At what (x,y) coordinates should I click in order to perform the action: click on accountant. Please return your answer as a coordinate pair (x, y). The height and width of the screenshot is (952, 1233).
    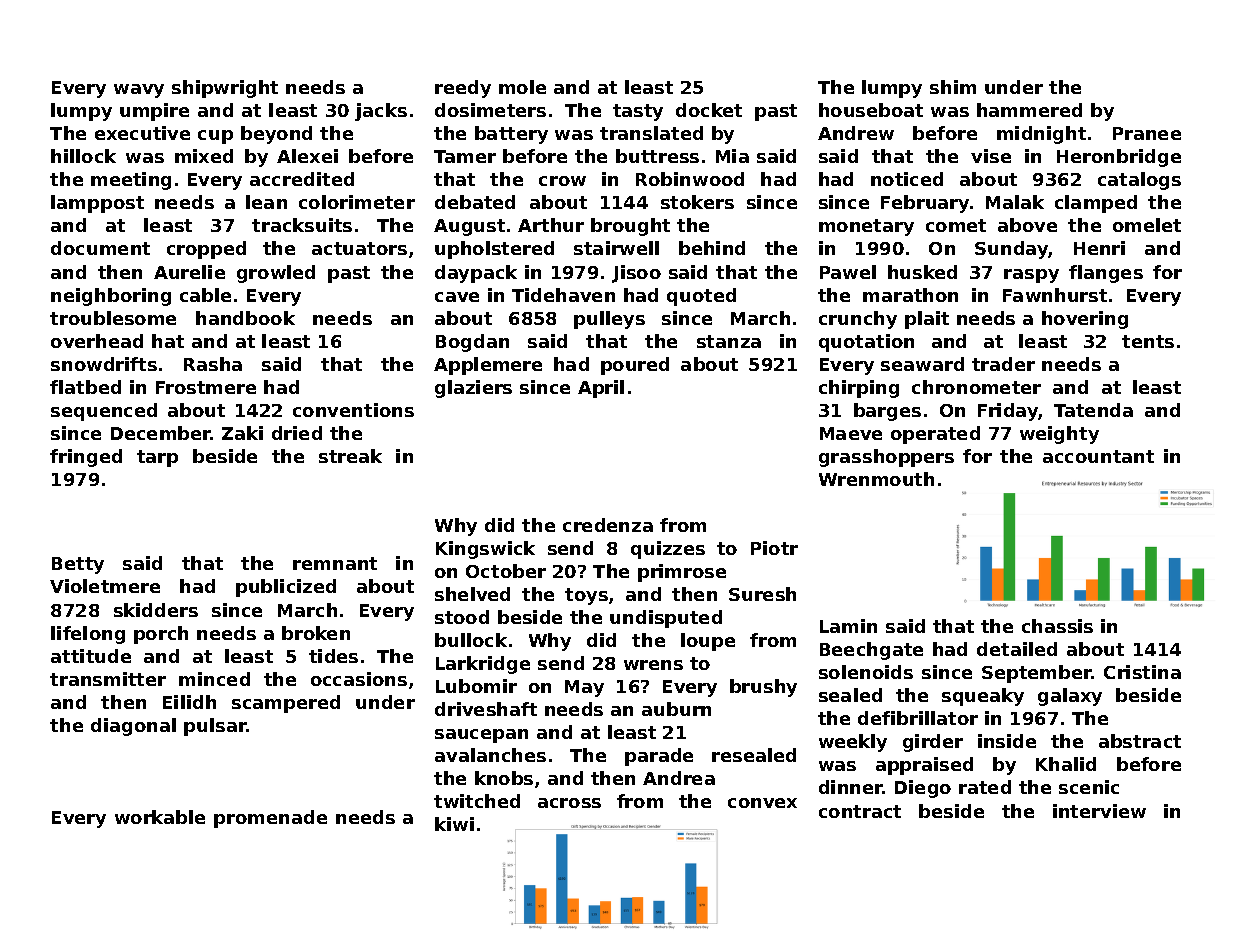
    Looking at the image, I should click on (1098, 456).
